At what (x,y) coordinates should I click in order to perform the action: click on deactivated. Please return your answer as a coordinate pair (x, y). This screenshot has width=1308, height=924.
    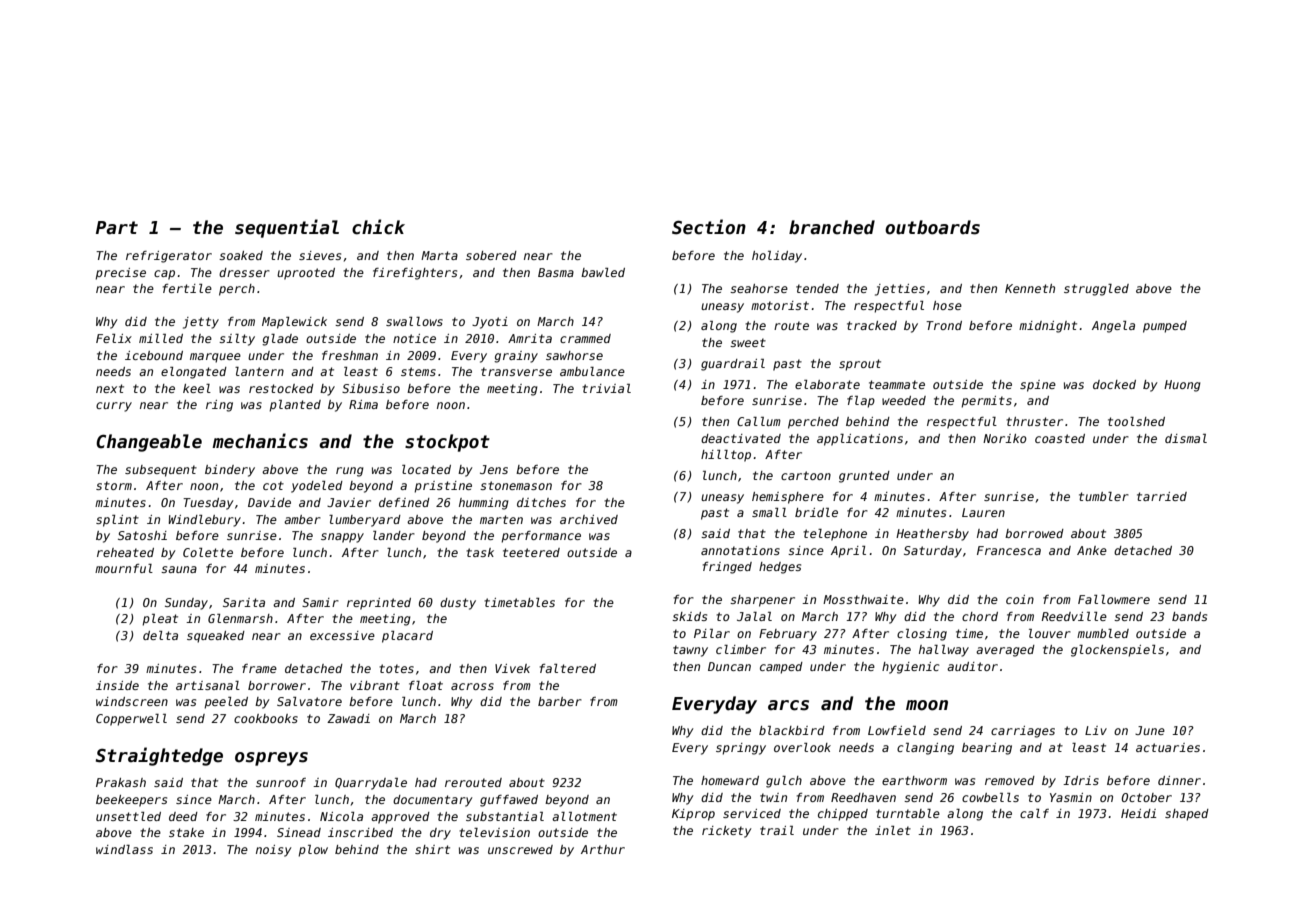
    Looking at the image, I should click on (741, 438).
